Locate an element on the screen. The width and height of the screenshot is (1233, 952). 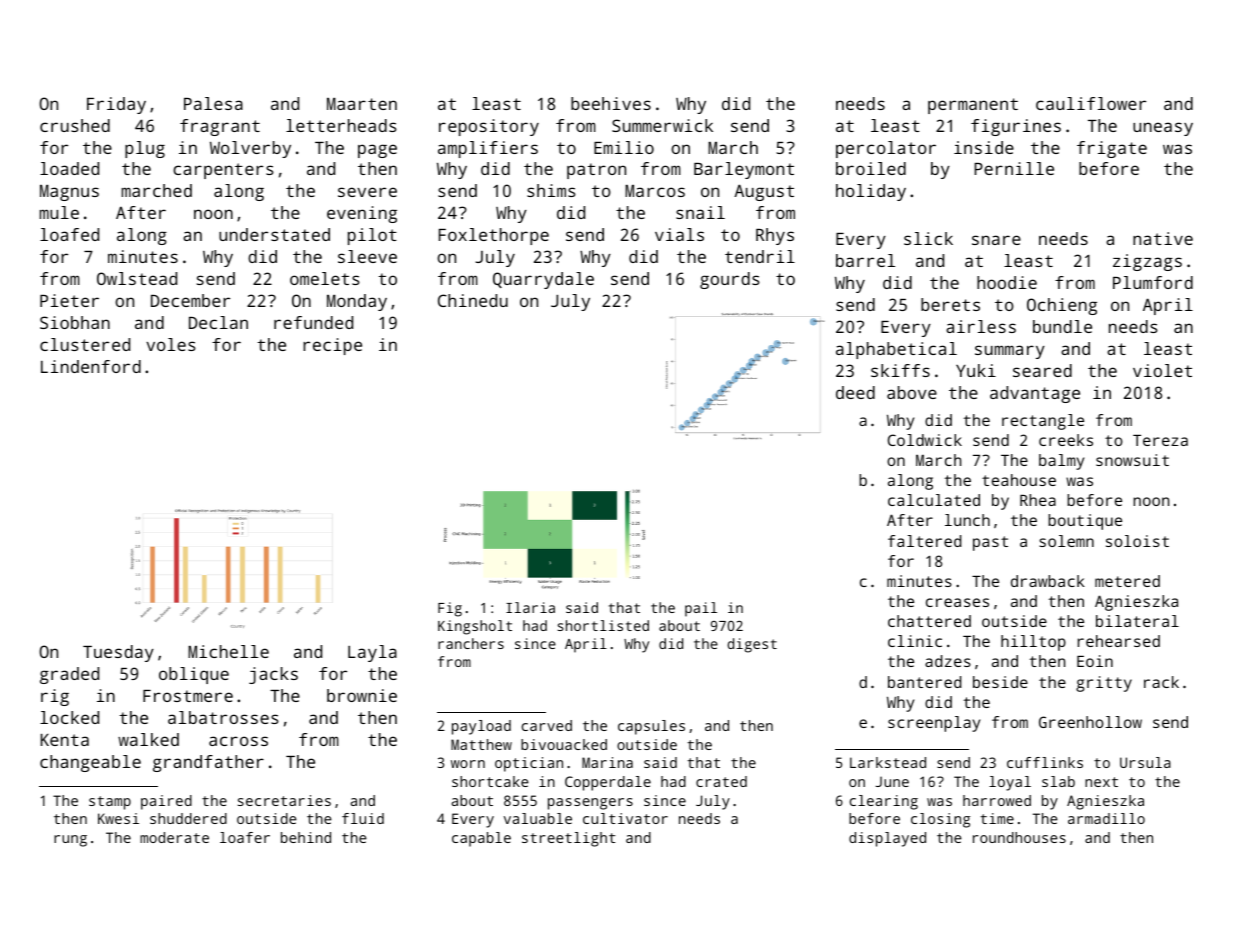
pail is located at coordinates (701, 609).
